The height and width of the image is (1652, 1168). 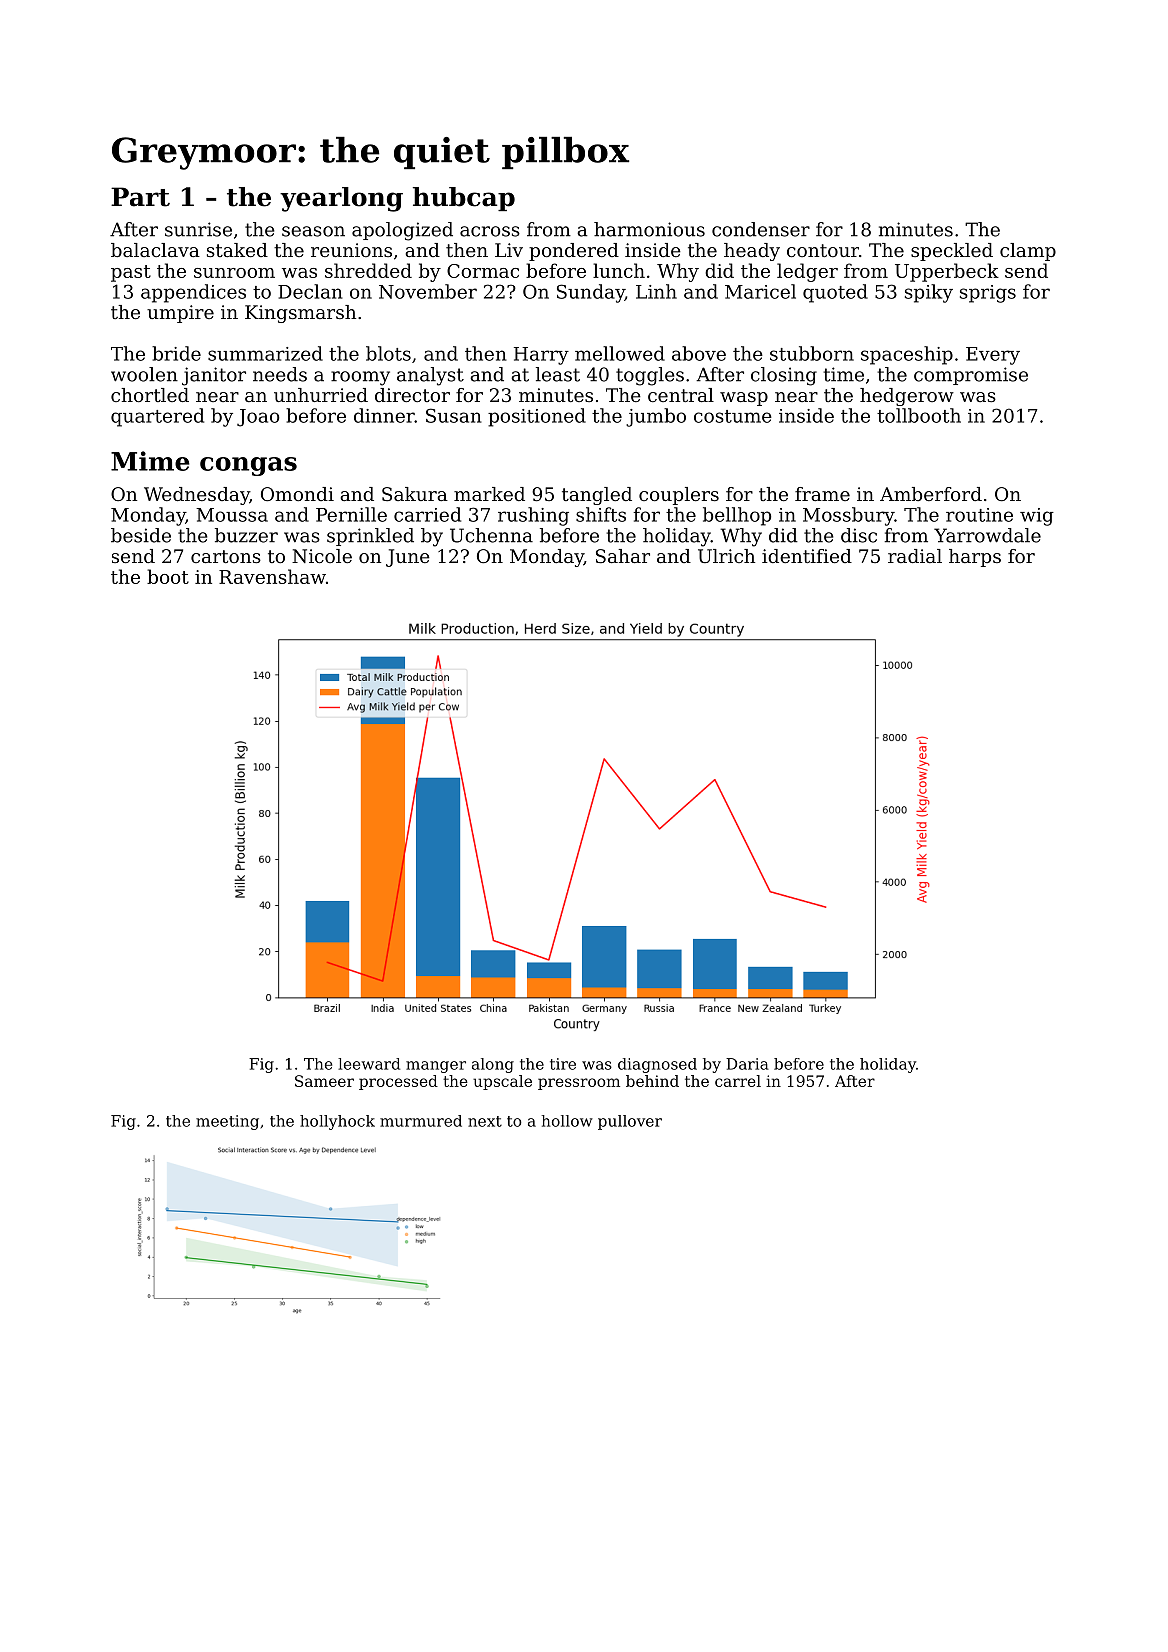 I want to click on Ravenshaw, so click(x=272, y=576).
